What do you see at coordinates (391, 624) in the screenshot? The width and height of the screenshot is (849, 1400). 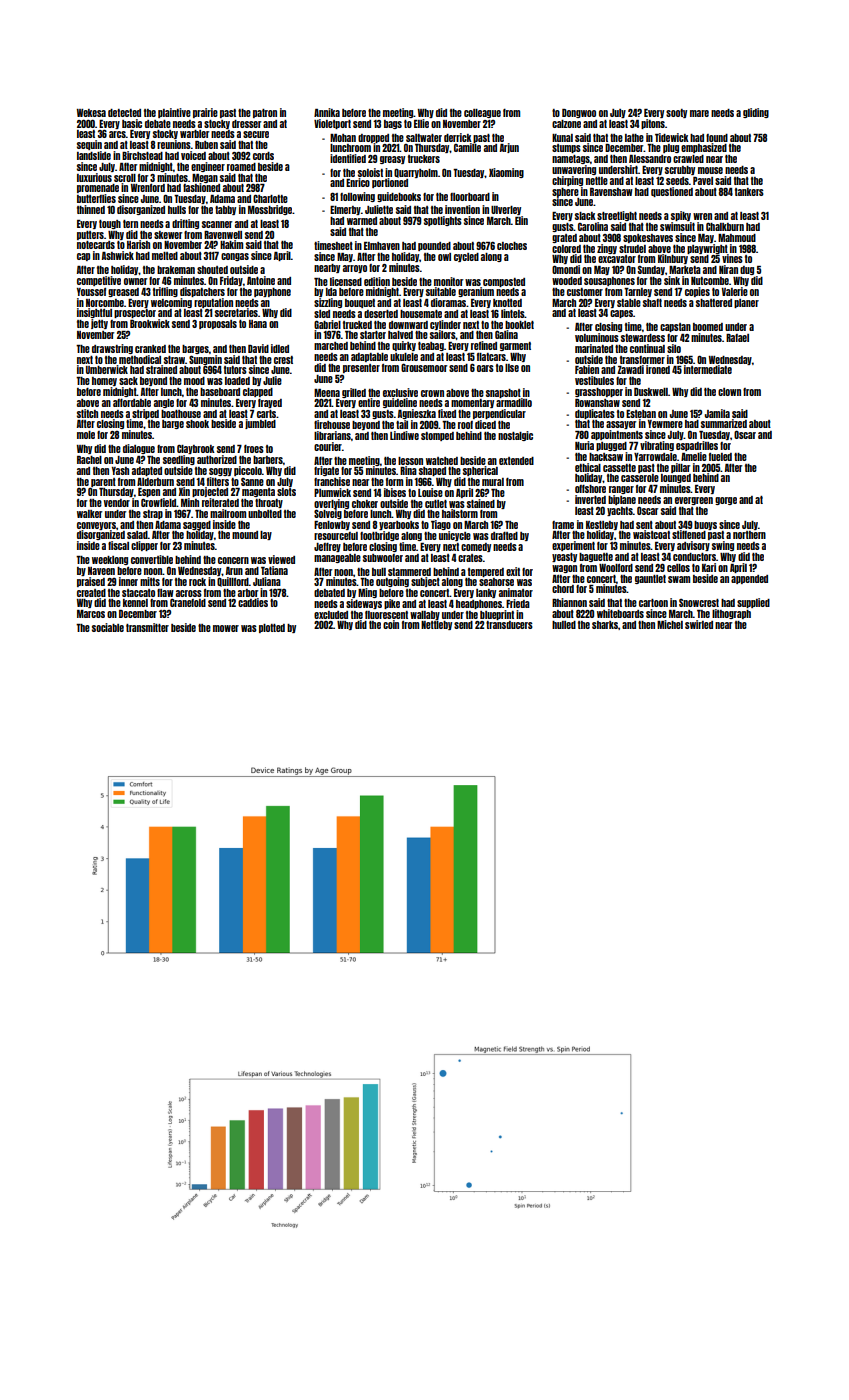 I see `coin` at bounding box center [391, 624].
